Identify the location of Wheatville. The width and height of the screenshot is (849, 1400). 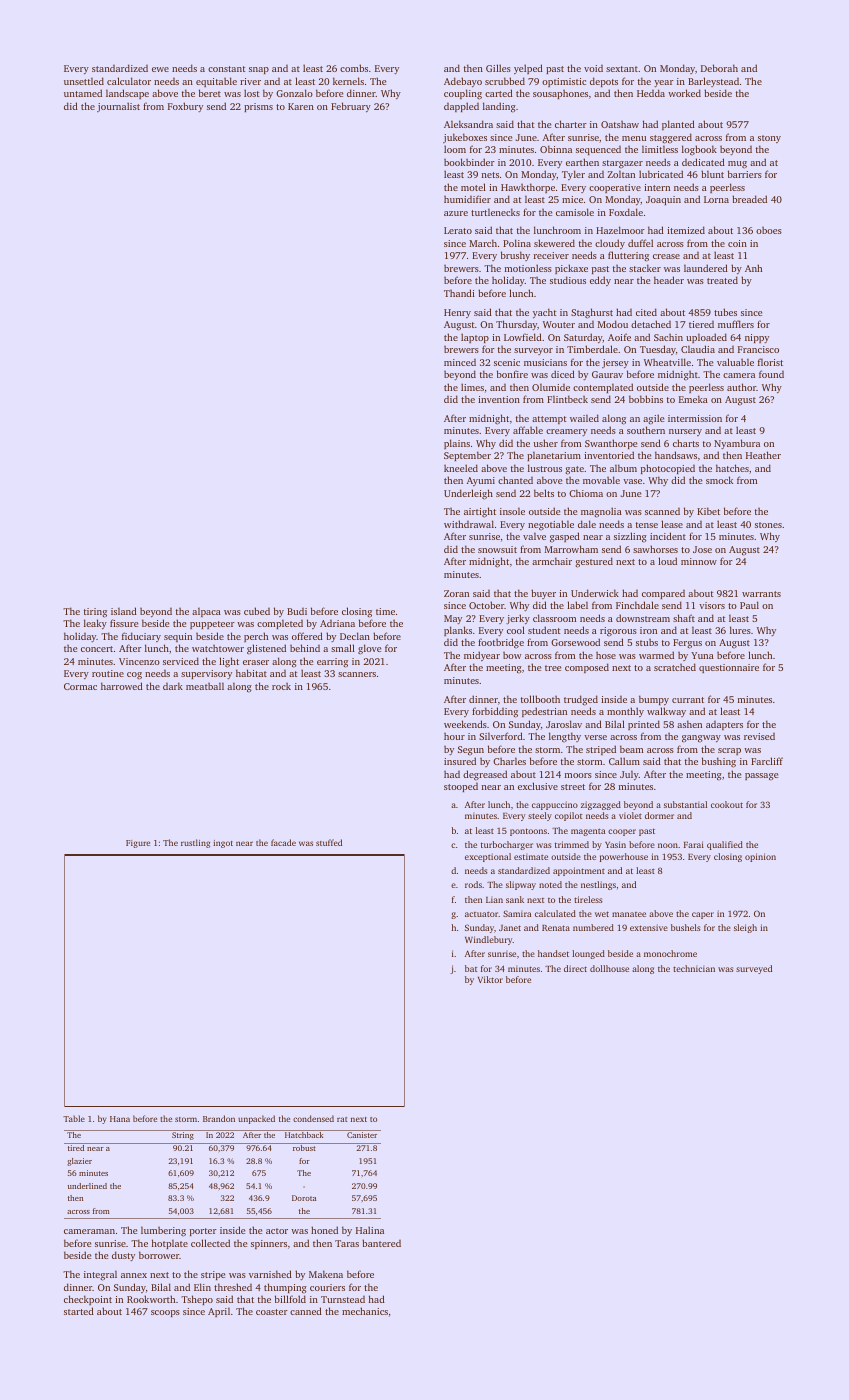
(667, 362).
